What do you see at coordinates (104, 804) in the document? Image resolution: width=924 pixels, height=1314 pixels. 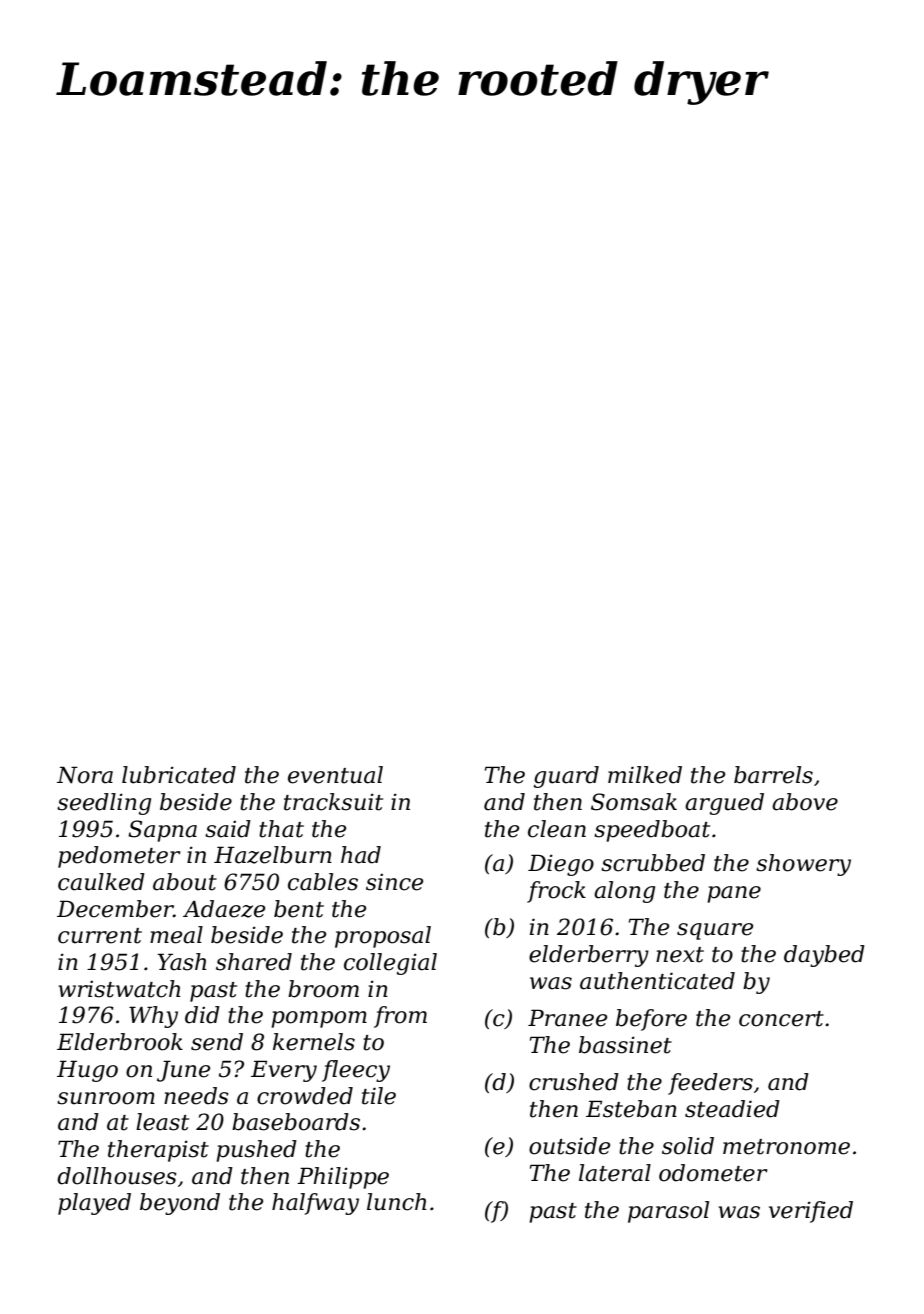 I see `seedling` at bounding box center [104, 804].
